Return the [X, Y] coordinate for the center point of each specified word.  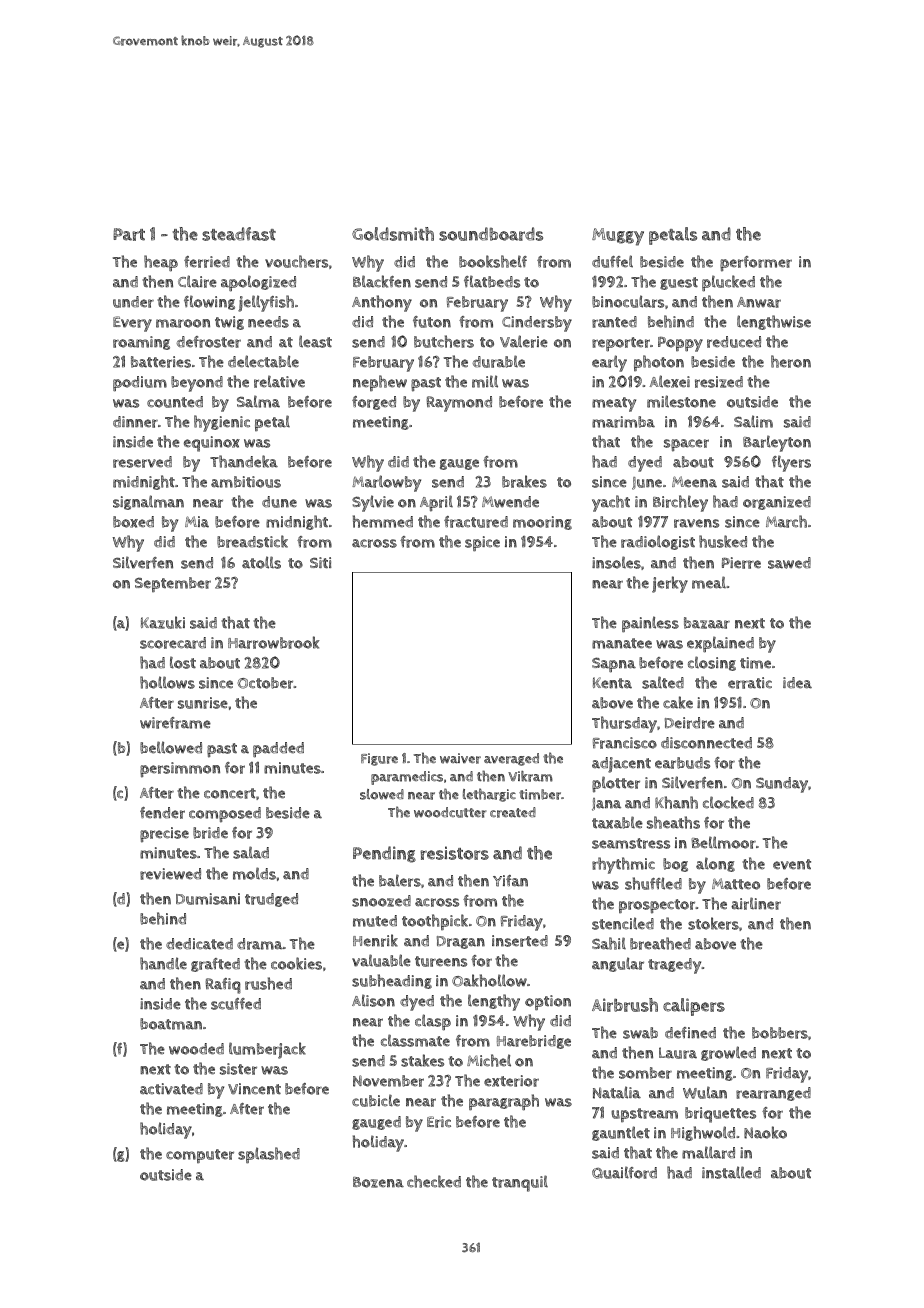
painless [650, 624]
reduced [734, 342]
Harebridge [534, 1042]
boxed [133, 522]
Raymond [459, 404]
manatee [622, 643]
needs [268, 322]
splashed [269, 1155]
